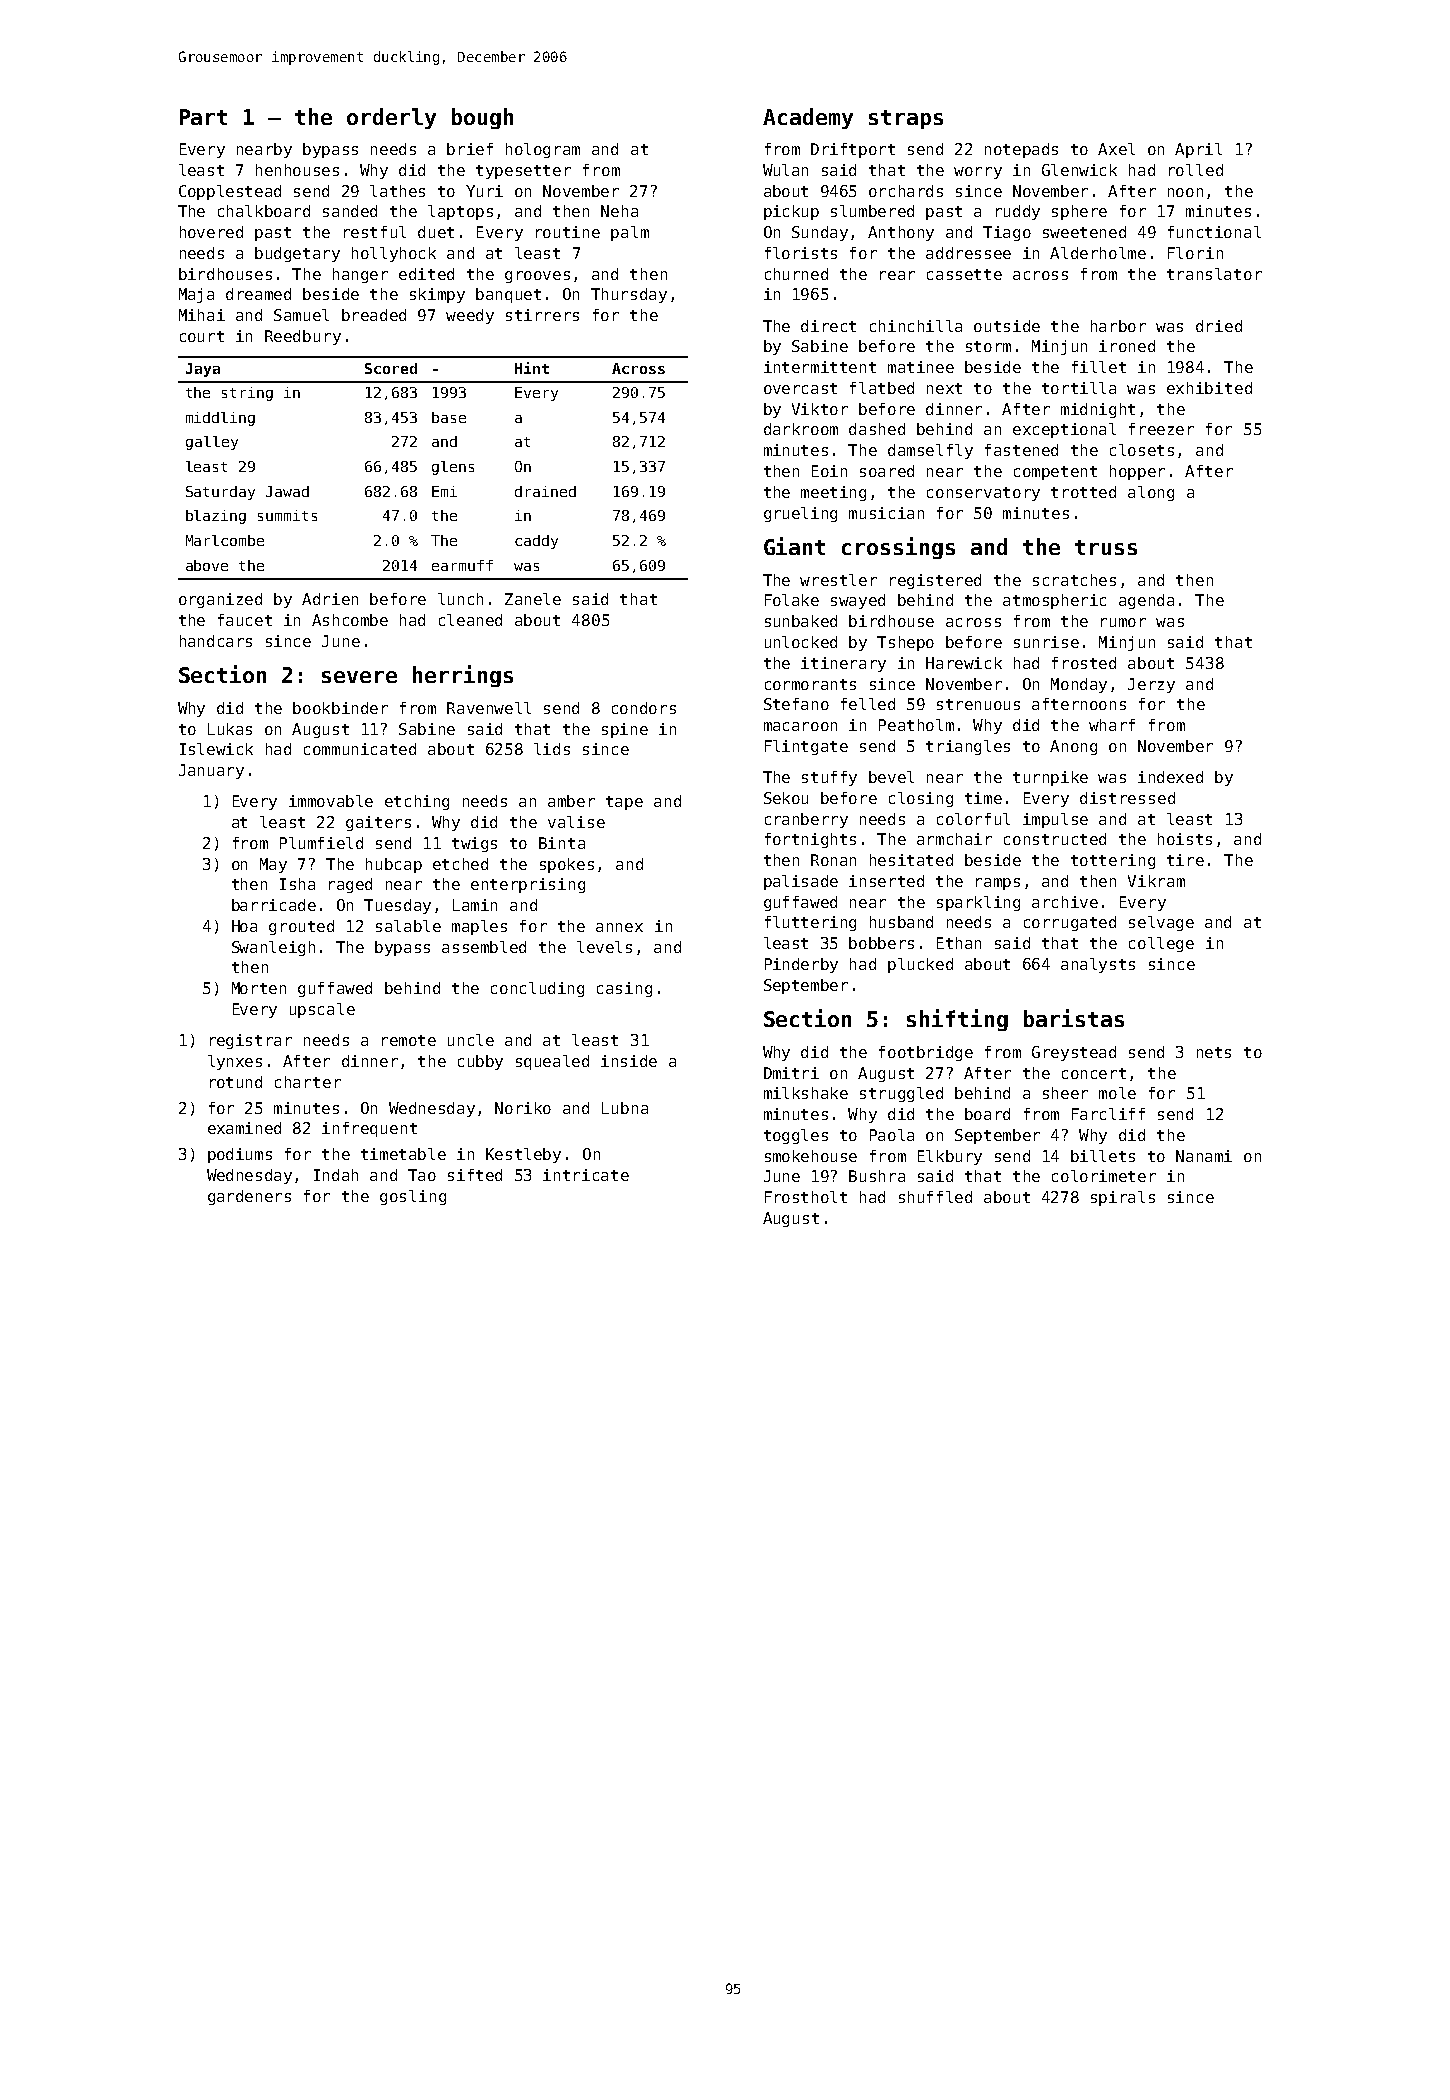  What do you see at coordinates (1198, 150) in the screenshot?
I see `April` at bounding box center [1198, 150].
